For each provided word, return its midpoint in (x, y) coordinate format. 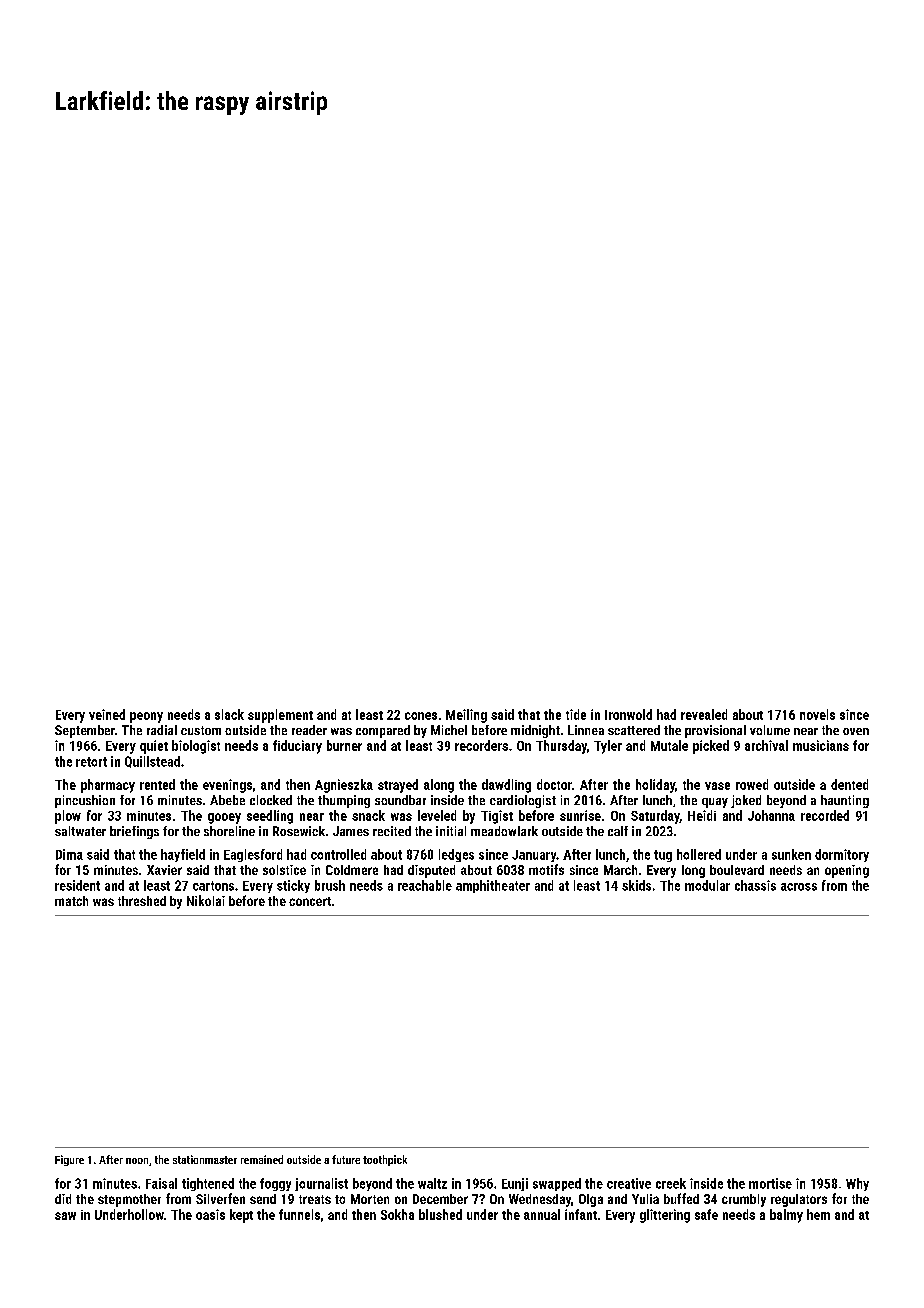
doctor (554, 784)
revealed (704, 714)
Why (857, 1184)
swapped (557, 1184)
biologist (196, 747)
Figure (69, 1160)
